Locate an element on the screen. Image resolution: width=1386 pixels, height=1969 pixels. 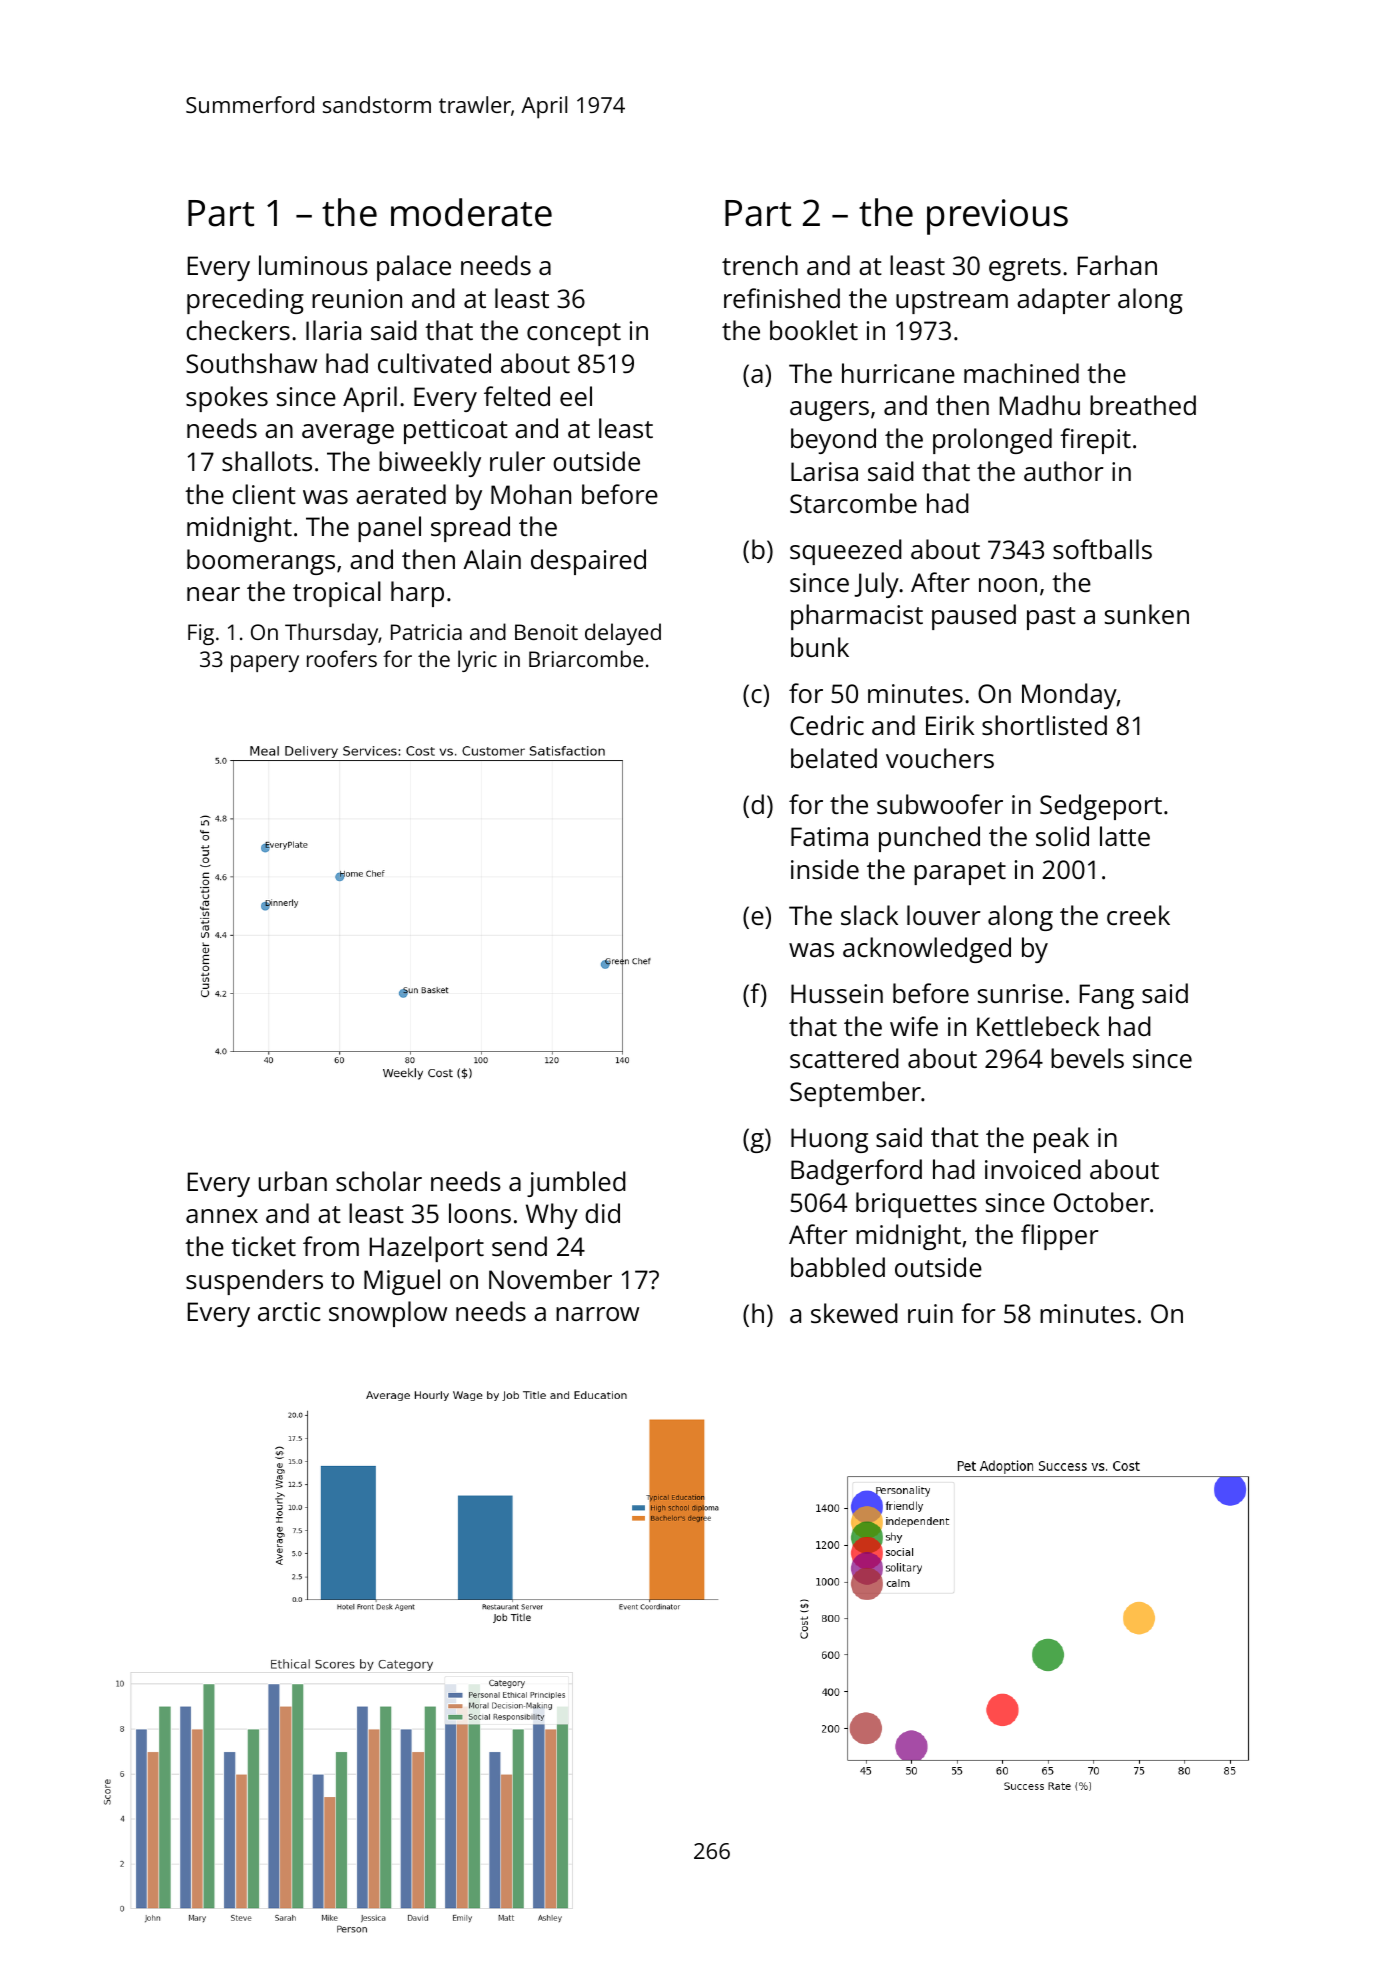
peak is located at coordinates (1061, 1140).
